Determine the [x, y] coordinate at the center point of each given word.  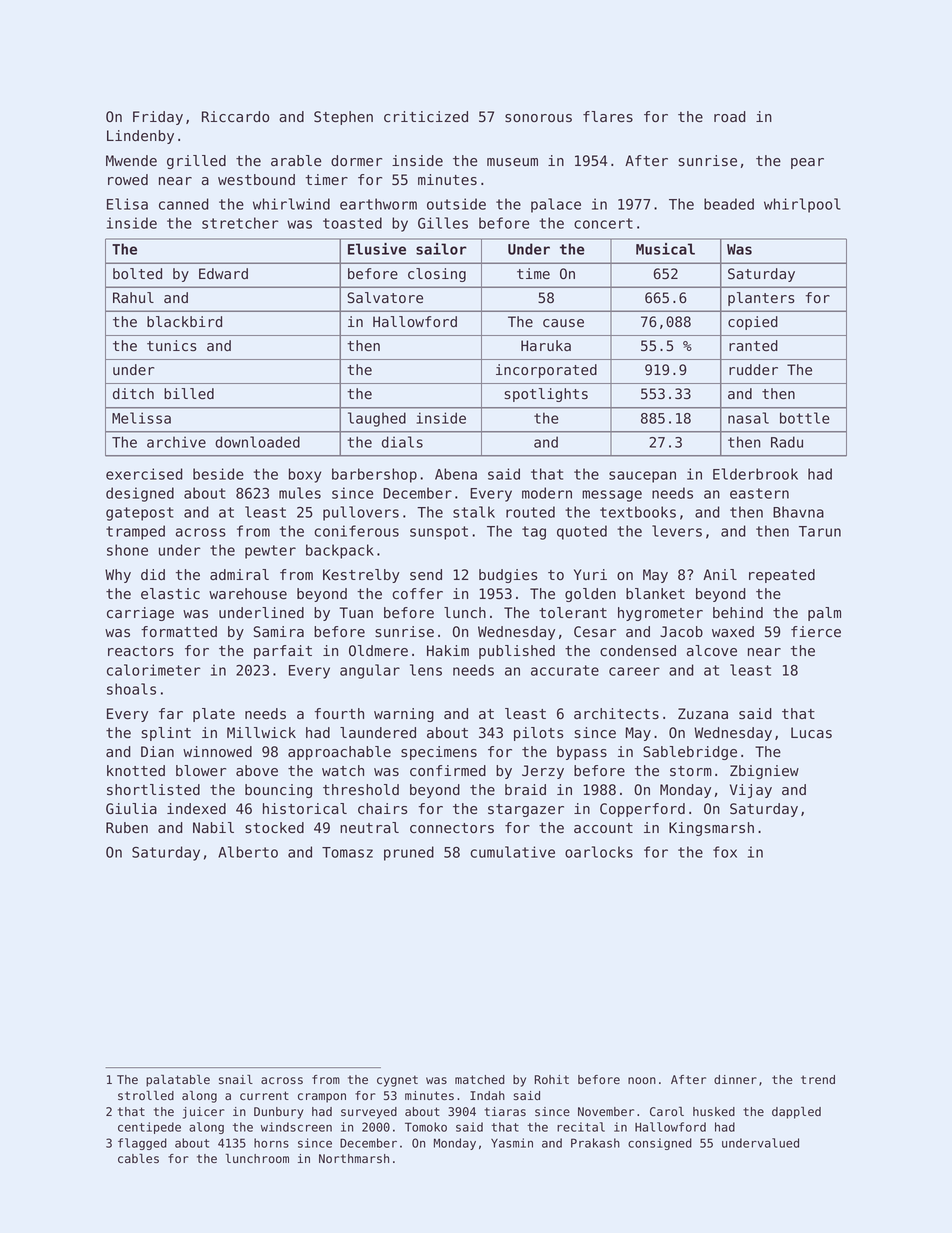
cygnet [397, 1081]
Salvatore [385, 298]
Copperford [642, 810]
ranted [753, 346]
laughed [377, 419]
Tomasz [347, 852]
